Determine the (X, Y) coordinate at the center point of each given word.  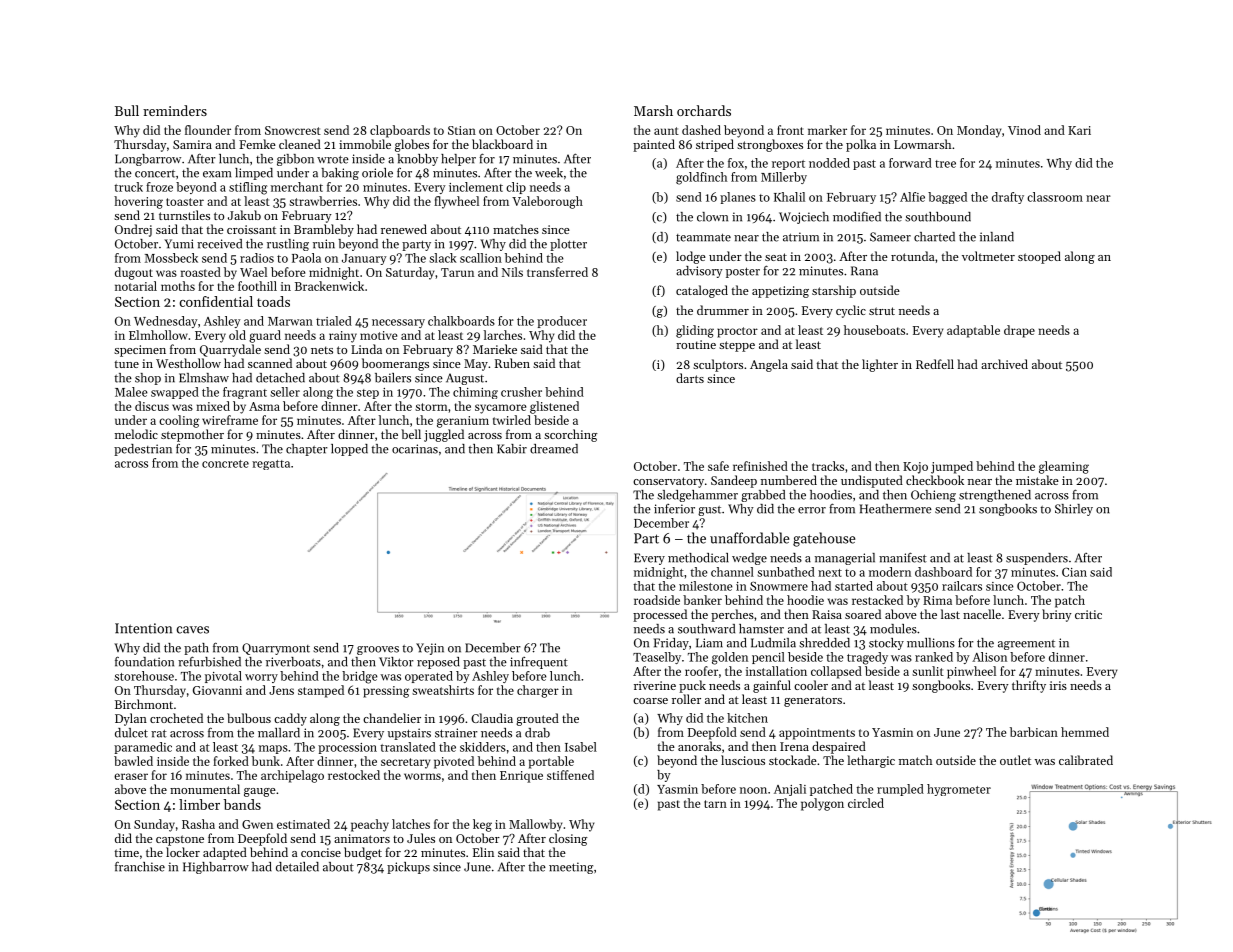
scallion (481, 258)
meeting (571, 868)
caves (193, 630)
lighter (880, 365)
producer (562, 322)
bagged (947, 198)
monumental (205, 789)
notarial (136, 286)
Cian (1074, 572)
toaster (185, 202)
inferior (674, 509)
